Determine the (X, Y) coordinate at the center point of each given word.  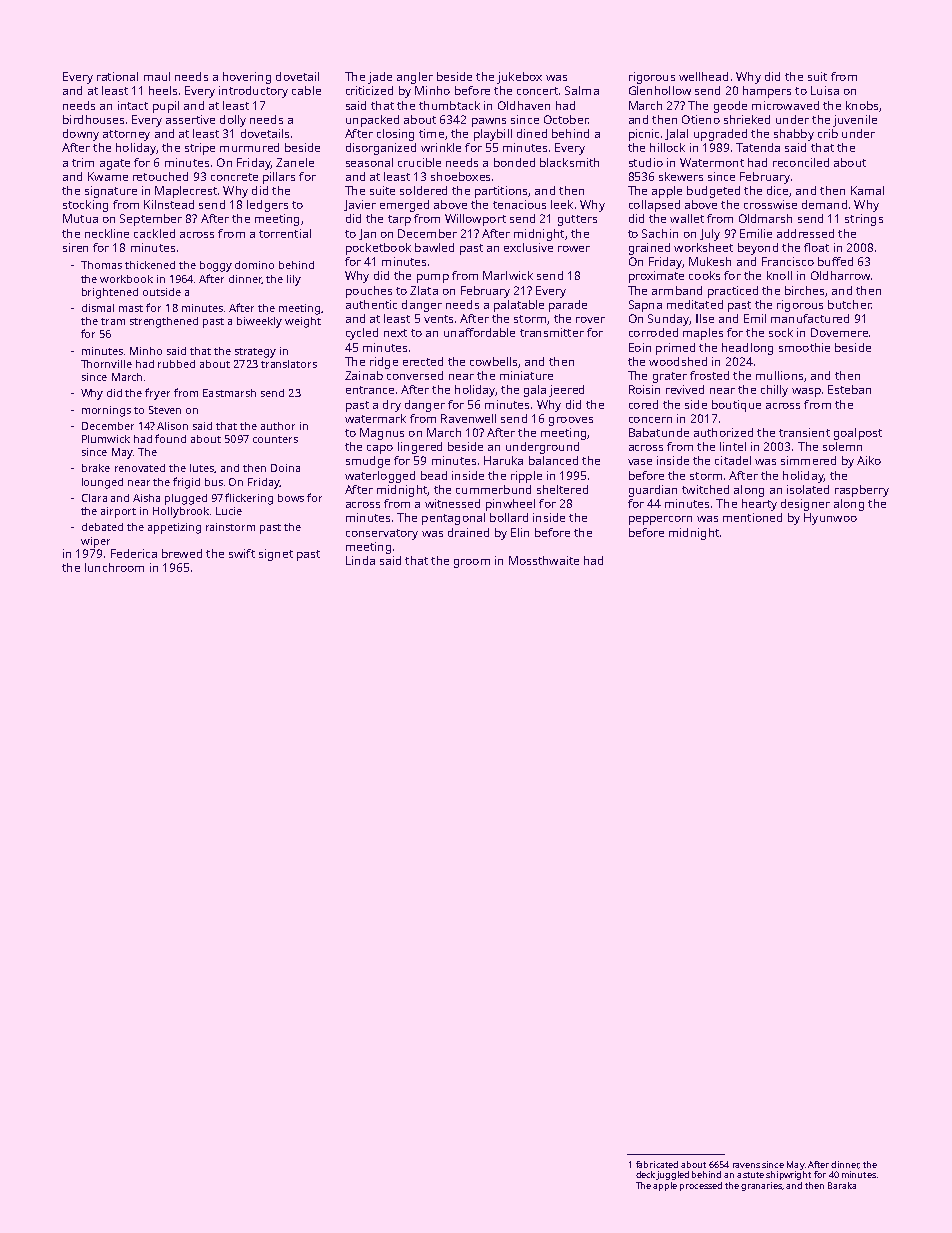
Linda (360, 560)
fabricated (657, 1164)
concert (537, 91)
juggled (673, 1175)
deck (646, 1175)
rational (117, 76)
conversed (415, 375)
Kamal (867, 190)
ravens (746, 1165)
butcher (849, 304)
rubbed (176, 364)
